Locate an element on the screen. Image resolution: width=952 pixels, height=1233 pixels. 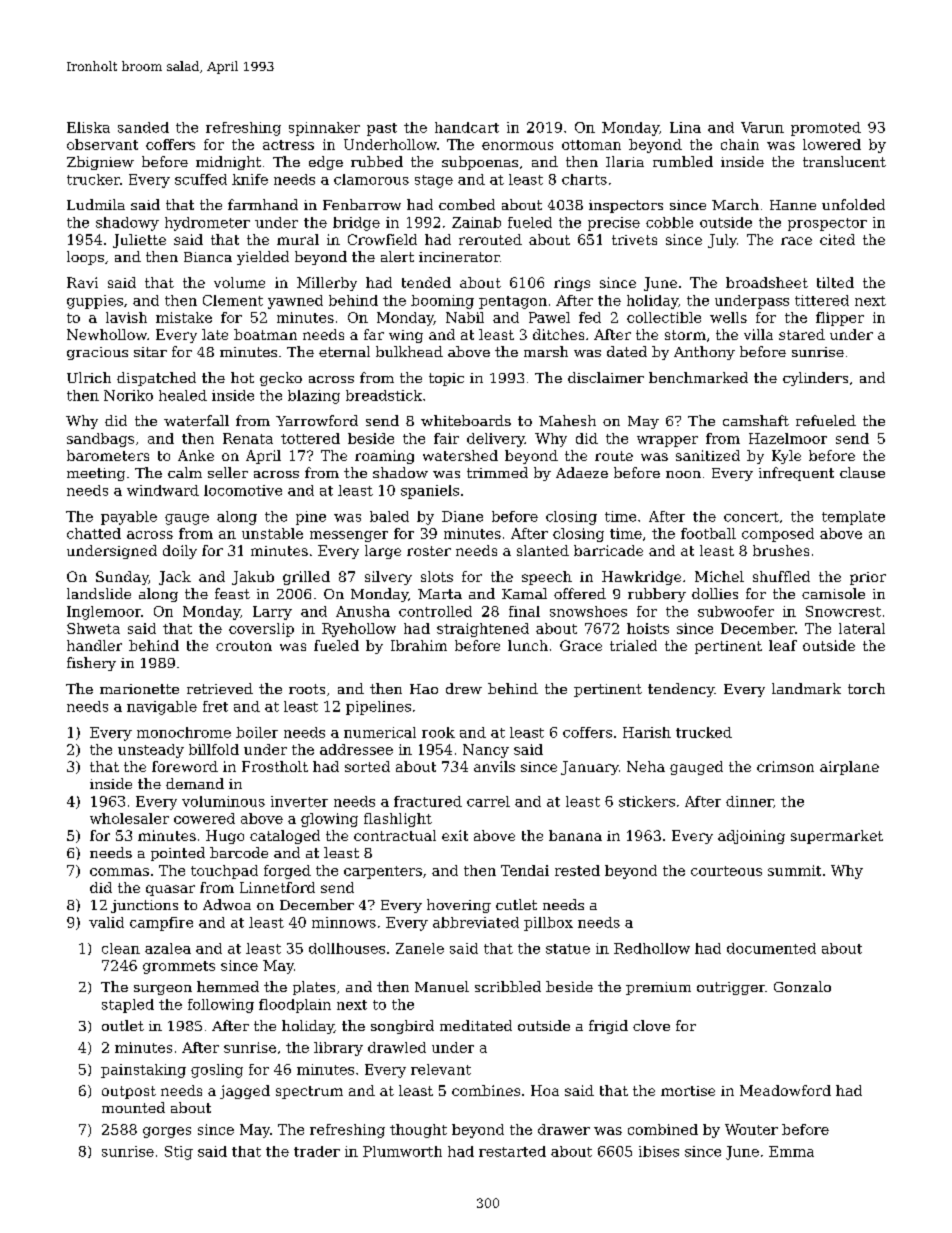
Stig is located at coordinates (179, 1153).
